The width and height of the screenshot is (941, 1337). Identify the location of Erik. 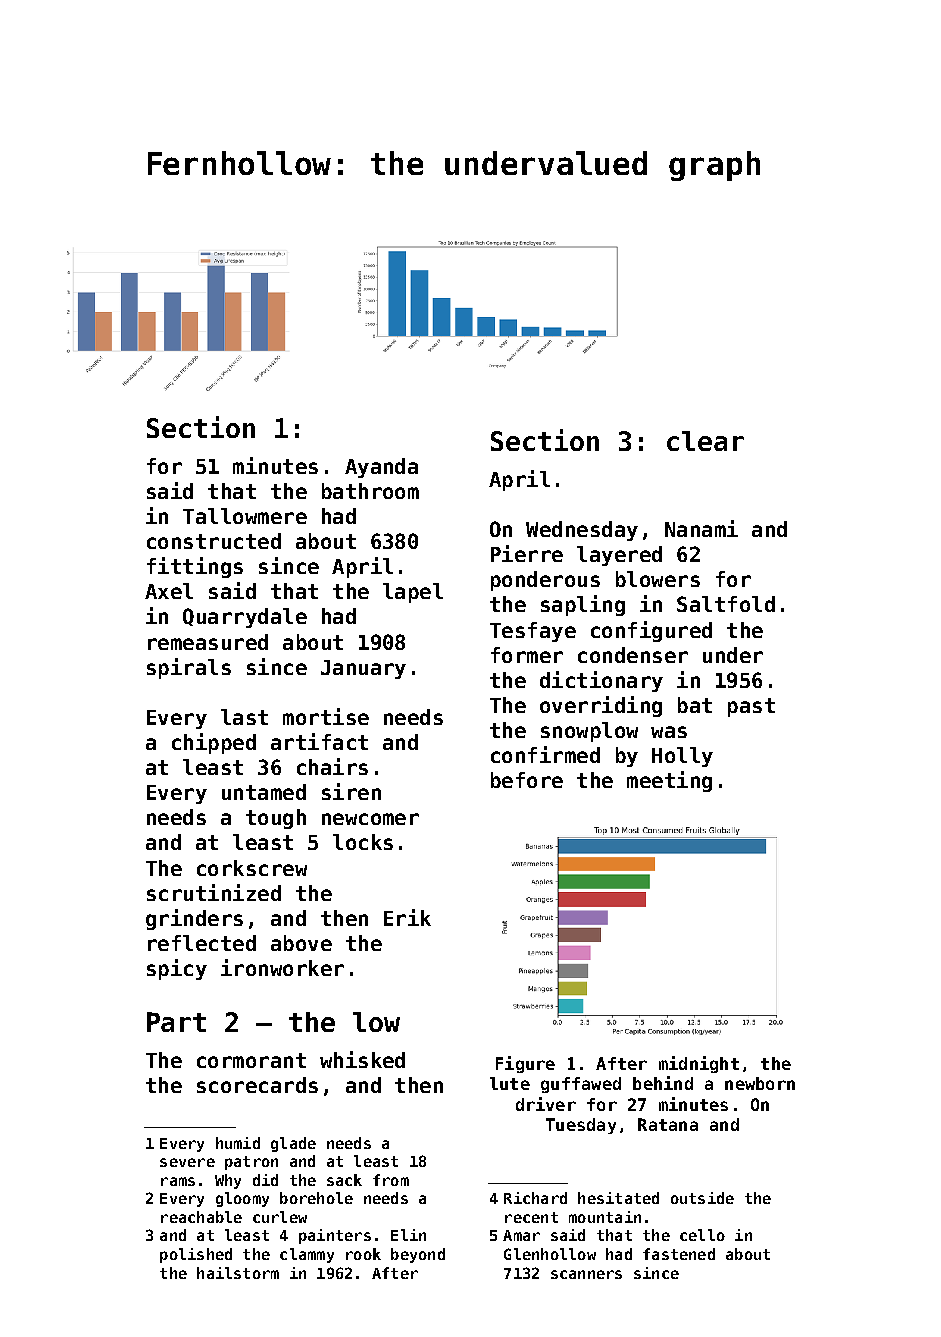
(407, 917).
